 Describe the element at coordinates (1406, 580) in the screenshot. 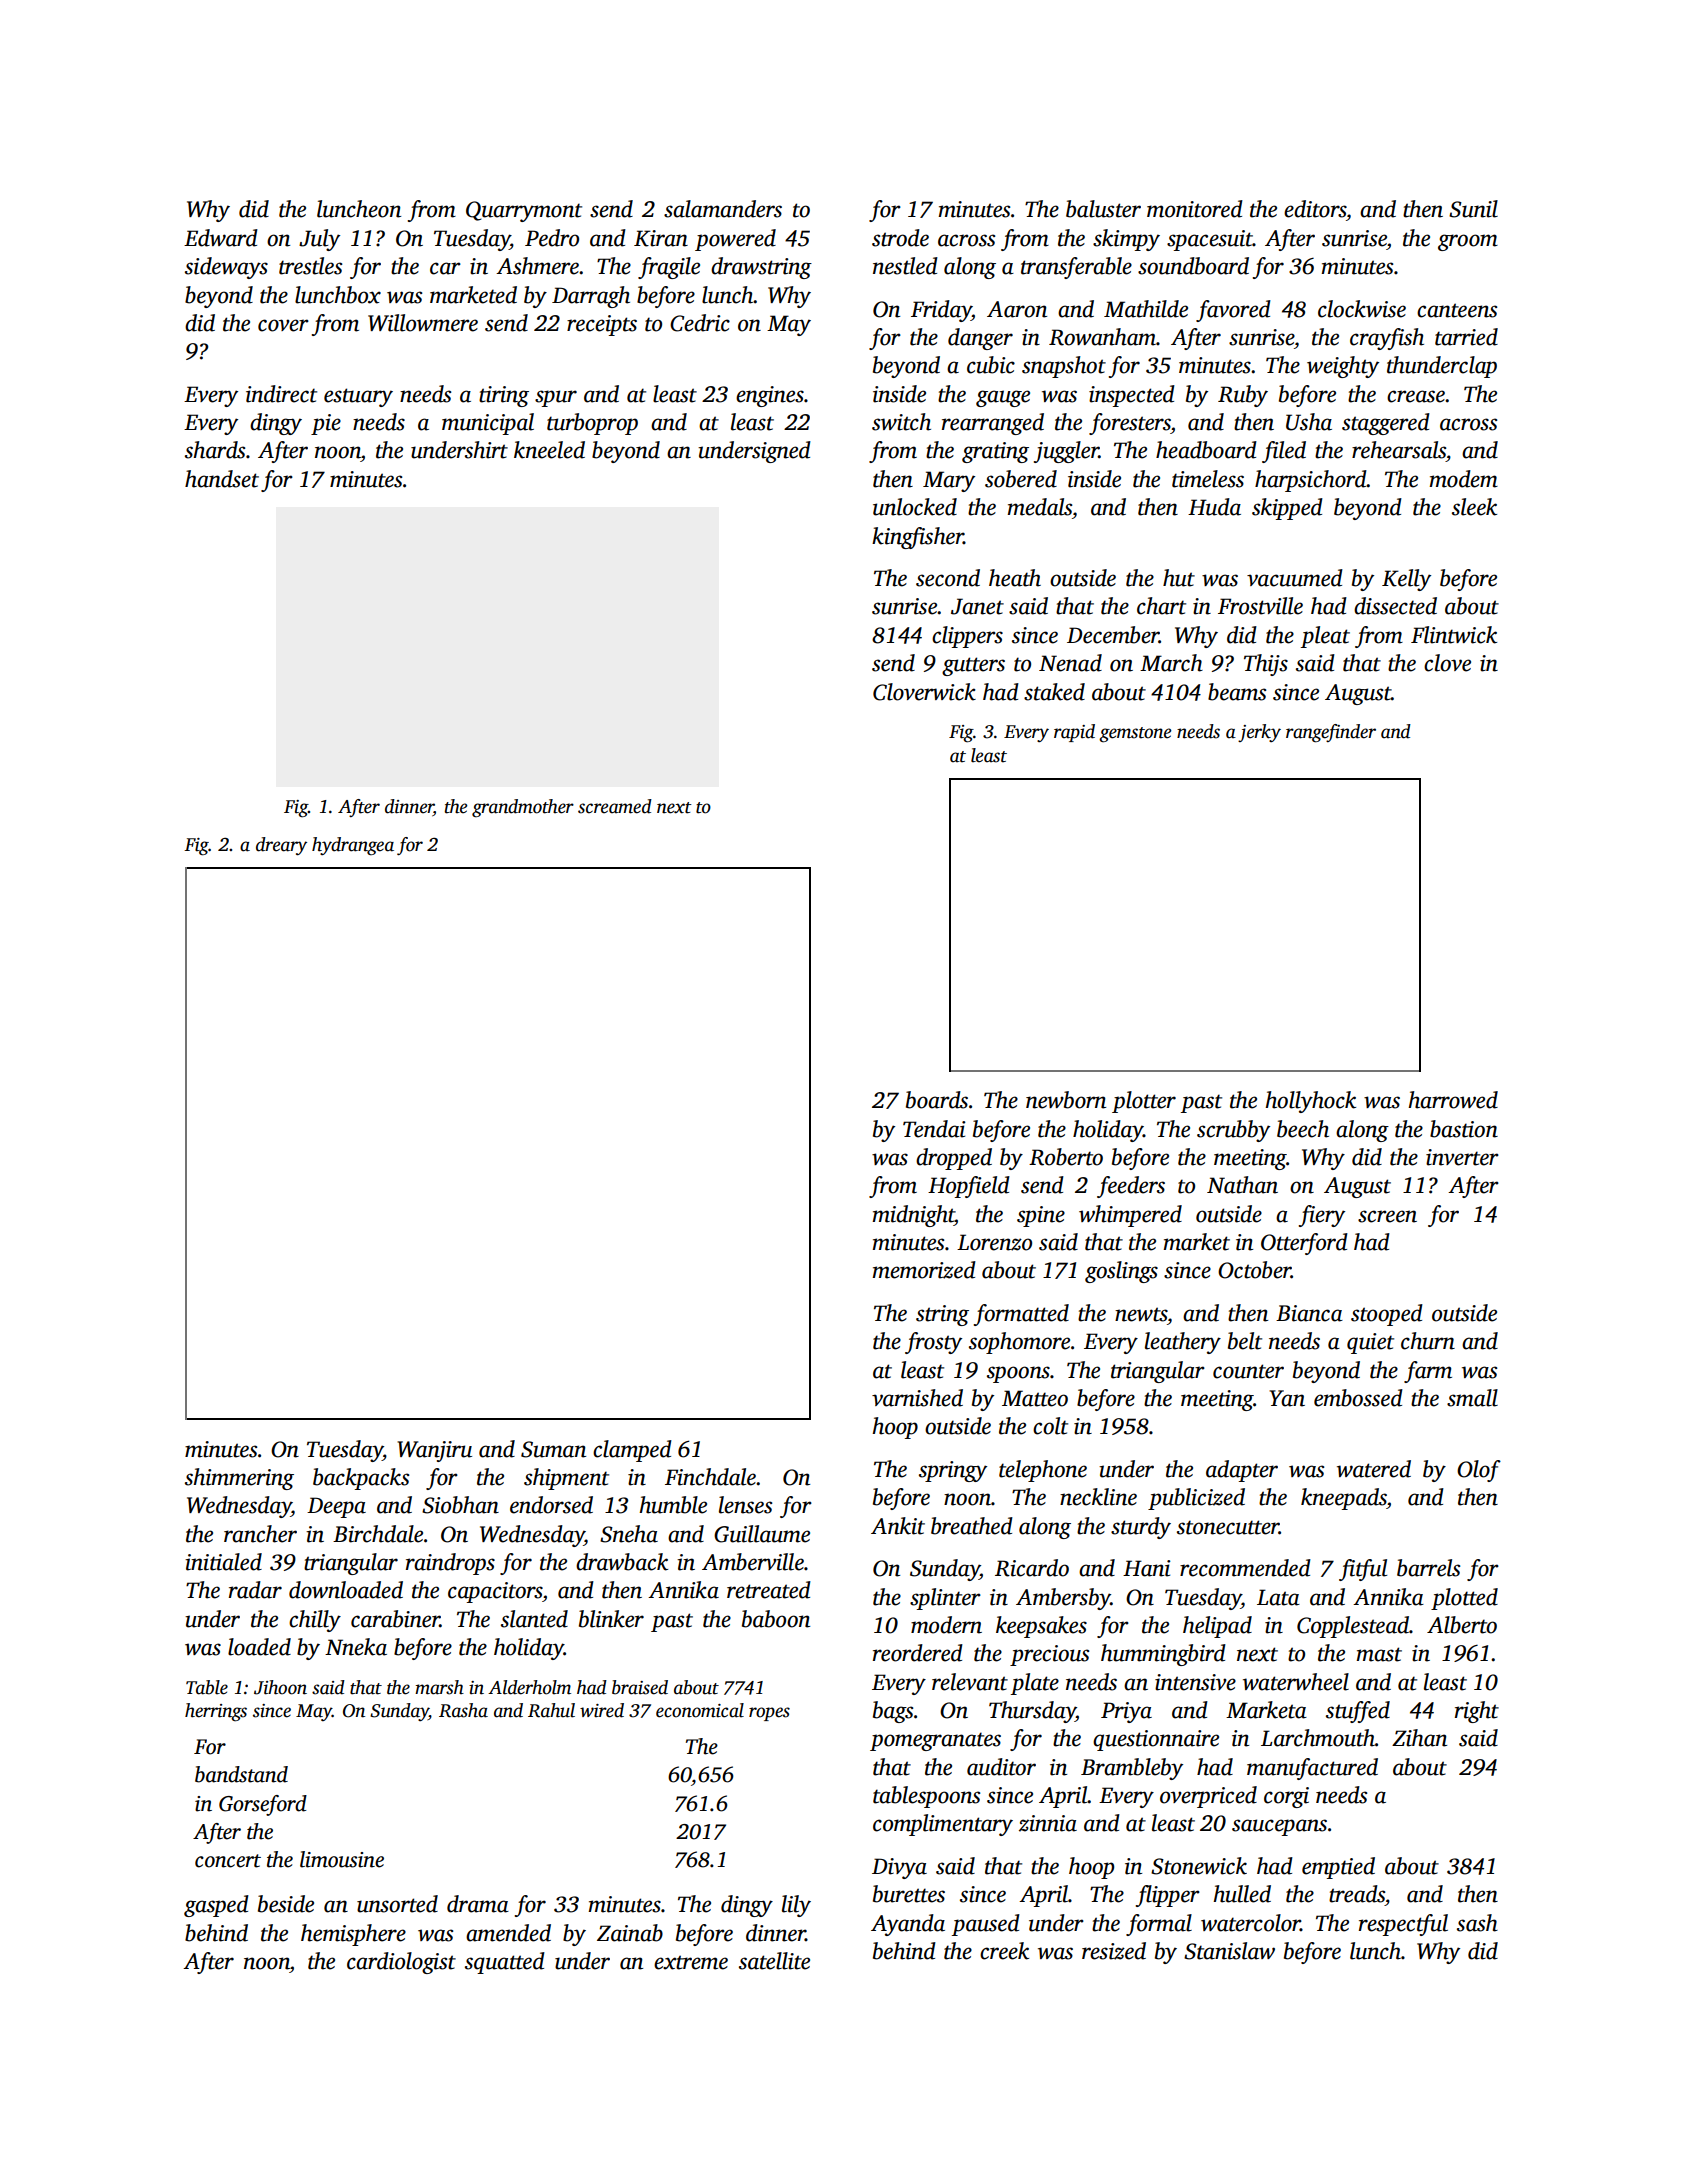

I see `Kelly` at that location.
